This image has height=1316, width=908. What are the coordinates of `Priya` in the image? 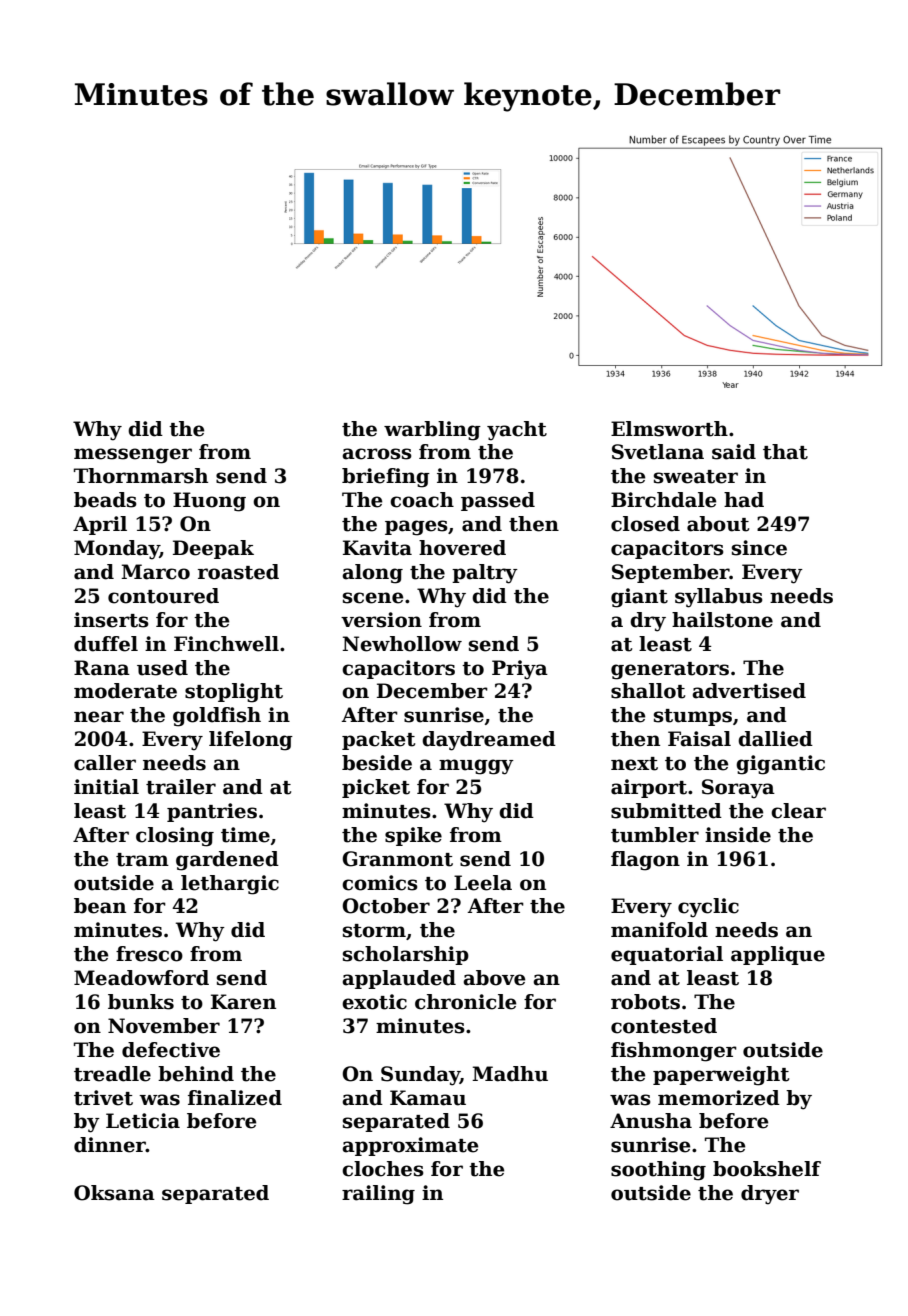 It's located at (520, 670).
